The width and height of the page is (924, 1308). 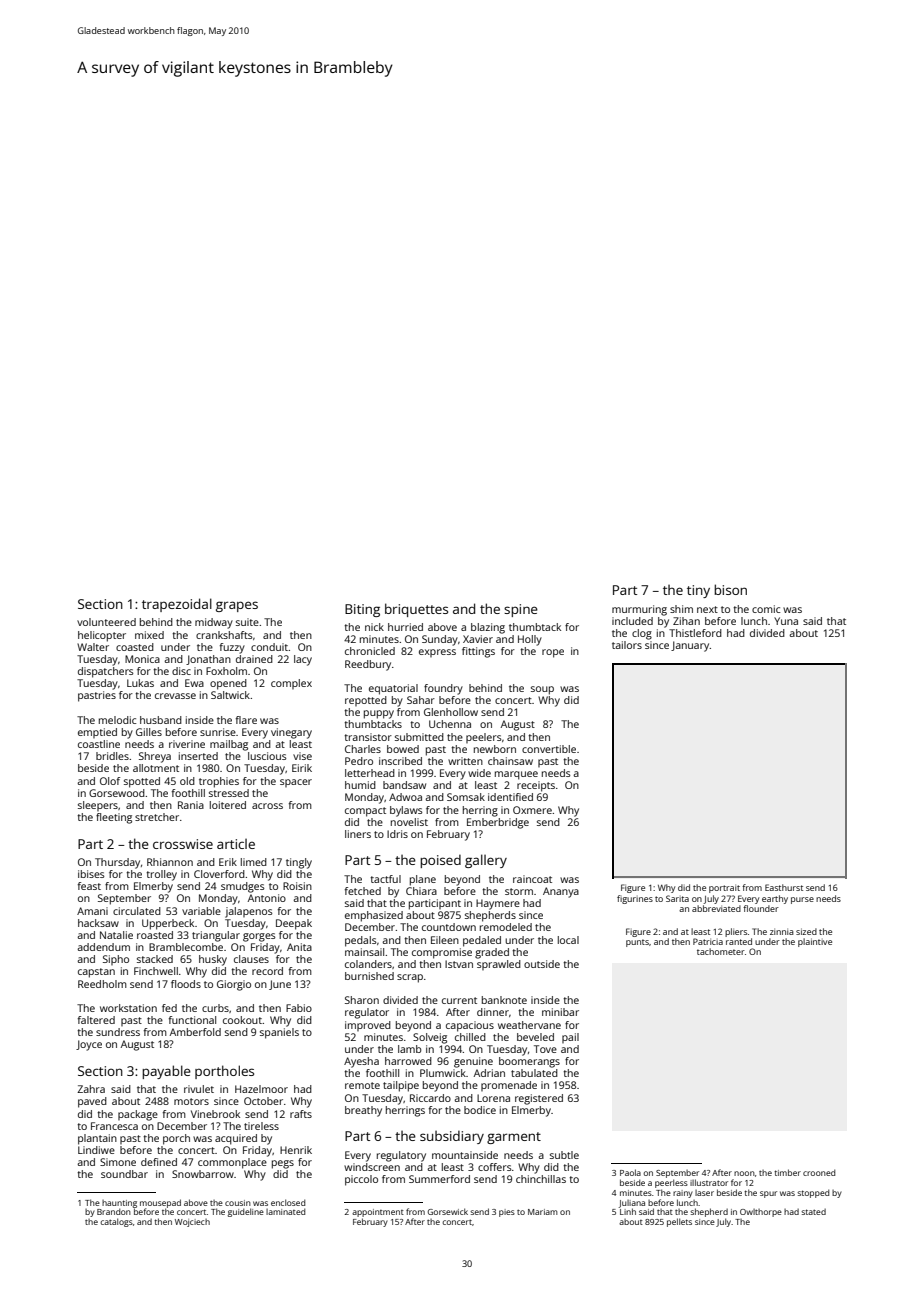 What do you see at coordinates (478, 639) in the page?
I see `Xavier` at bounding box center [478, 639].
